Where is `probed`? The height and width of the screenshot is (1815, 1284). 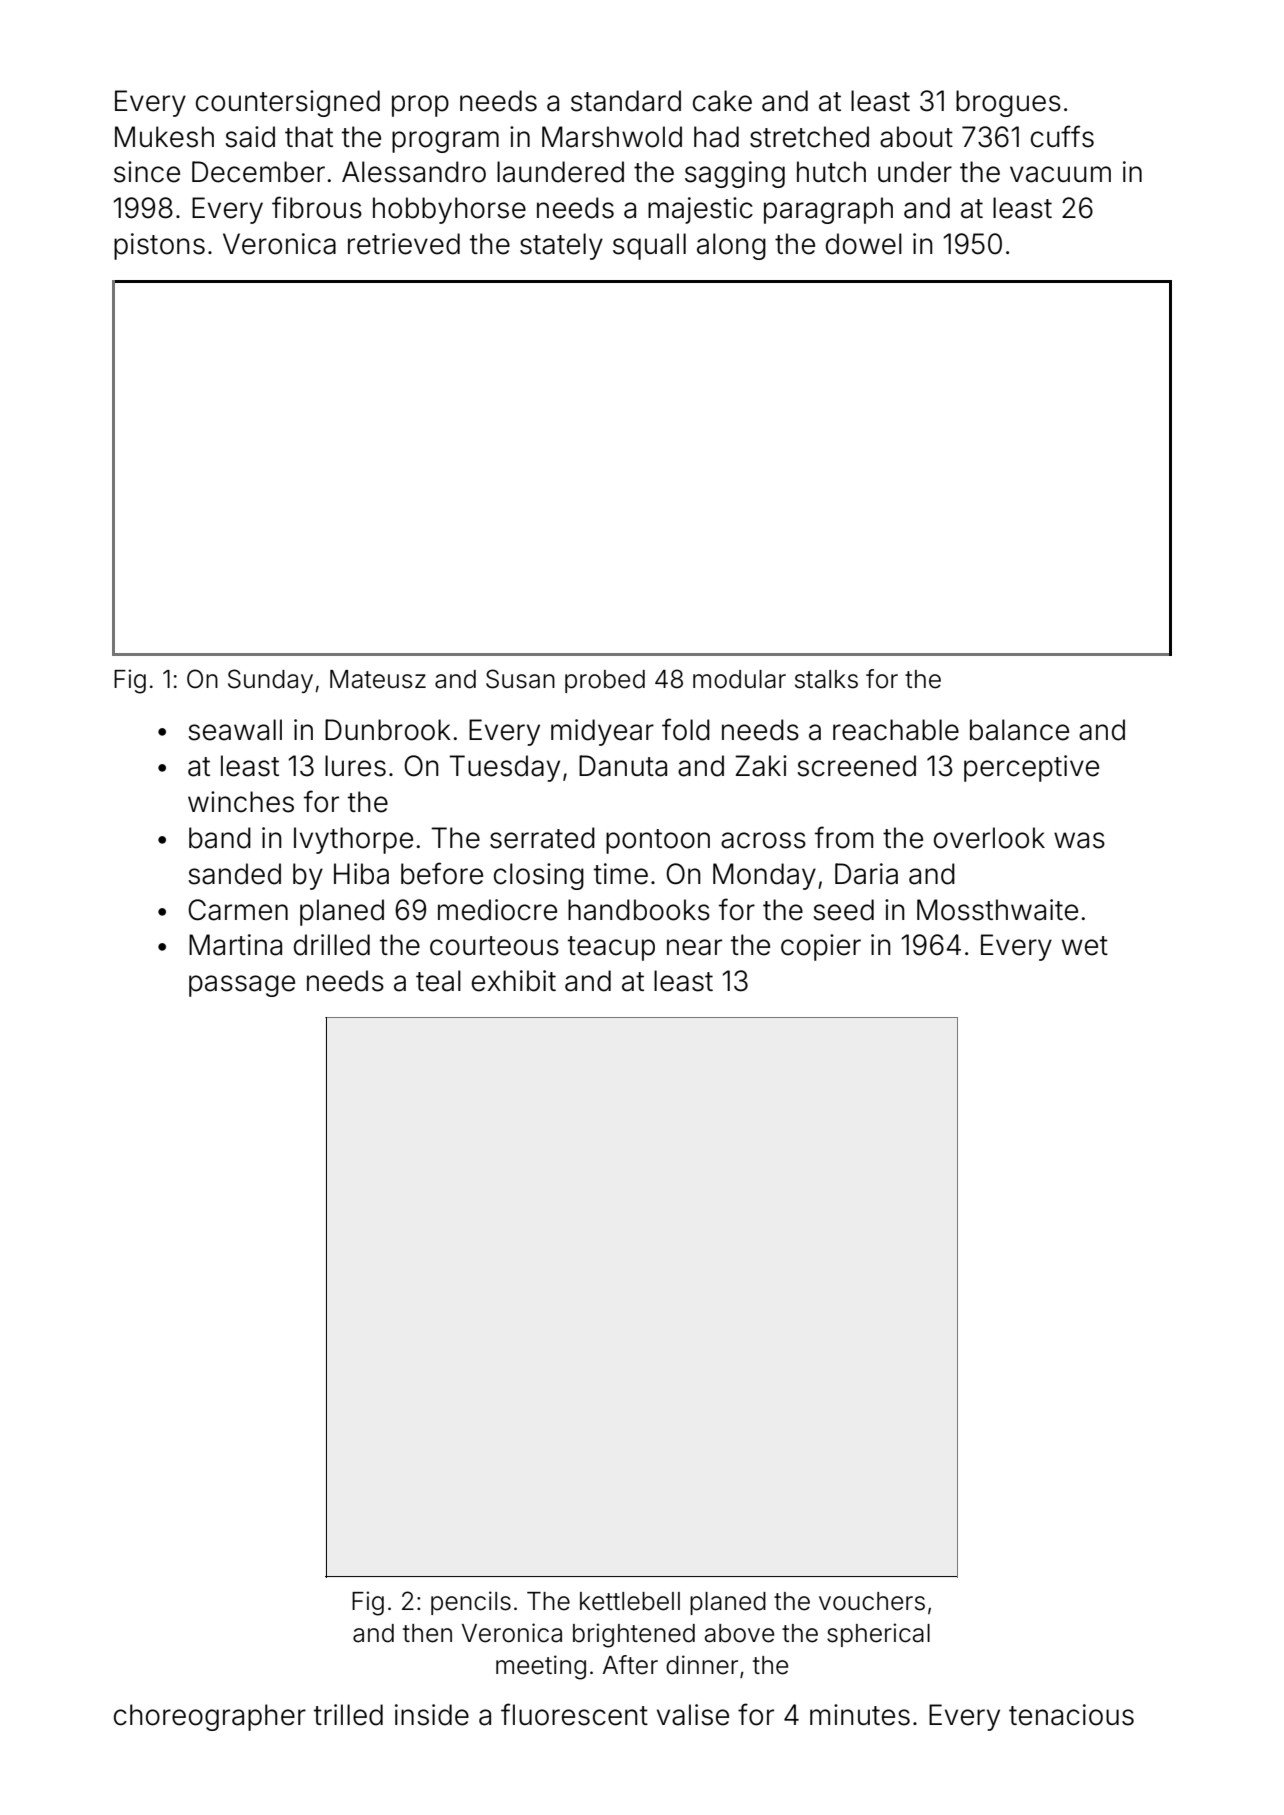
probed is located at coordinates (605, 681).
